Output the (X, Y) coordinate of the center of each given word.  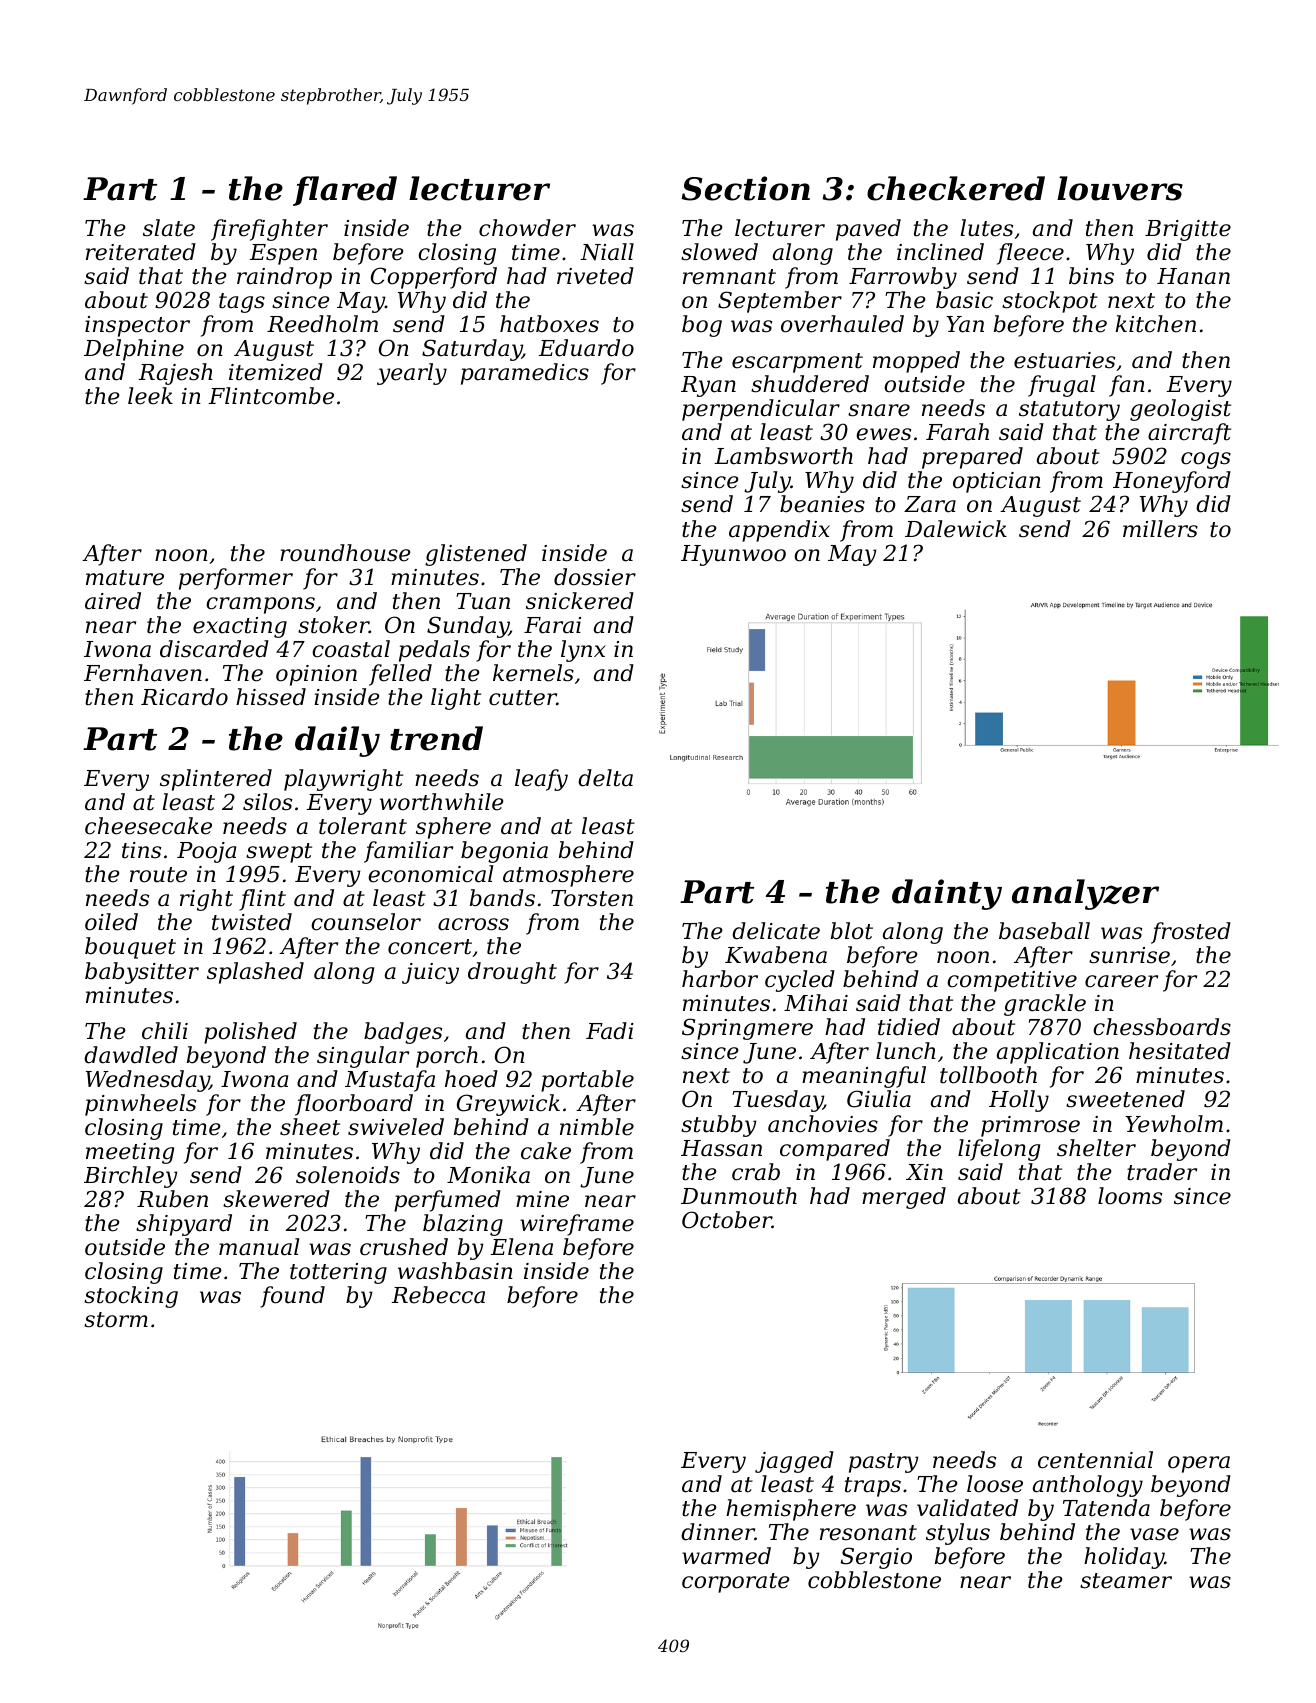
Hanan (1193, 276)
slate (169, 228)
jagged (794, 1462)
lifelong (999, 1150)
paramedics (525, 374)
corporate (736, 1583)
